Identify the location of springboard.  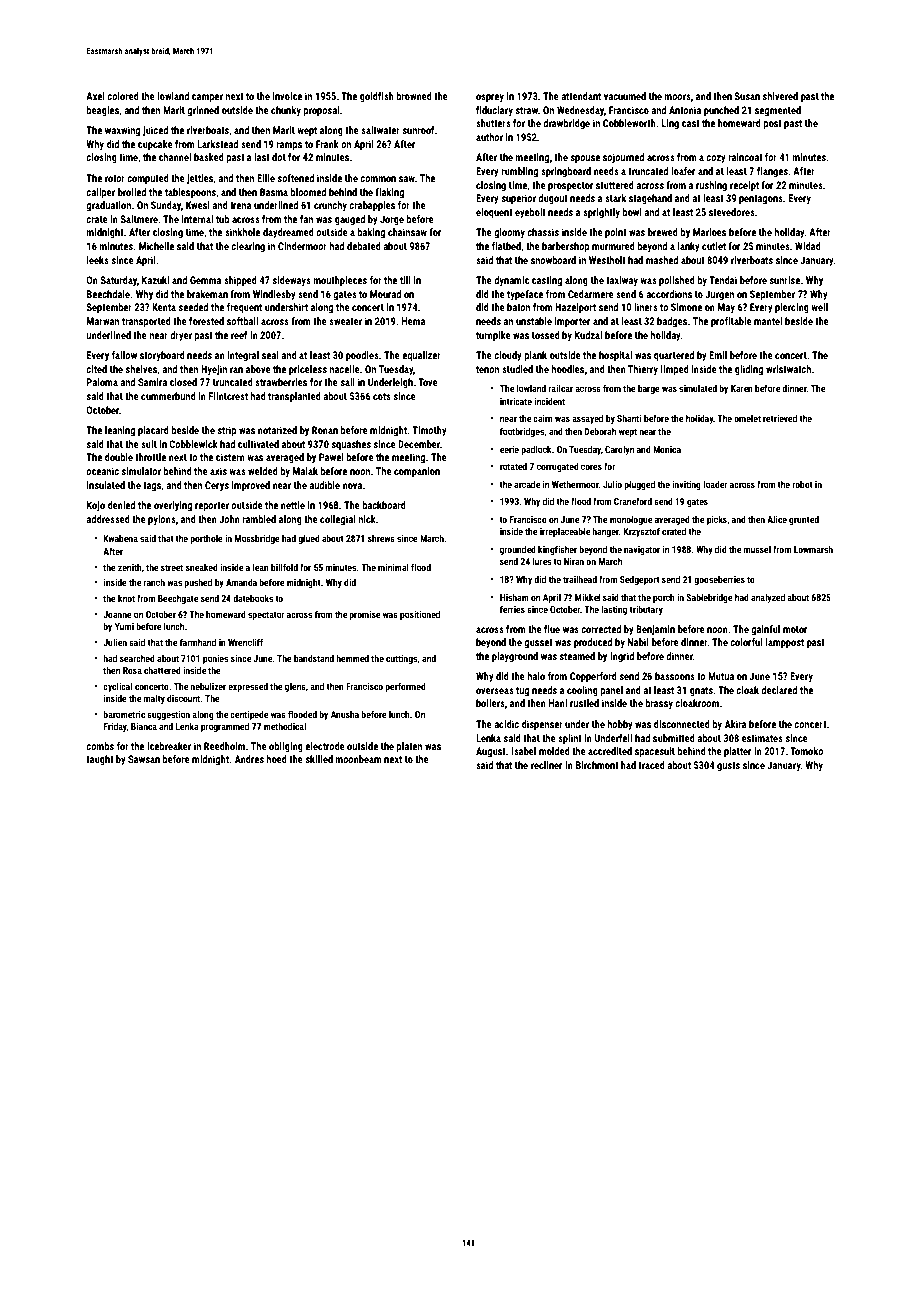
(566, 172).
